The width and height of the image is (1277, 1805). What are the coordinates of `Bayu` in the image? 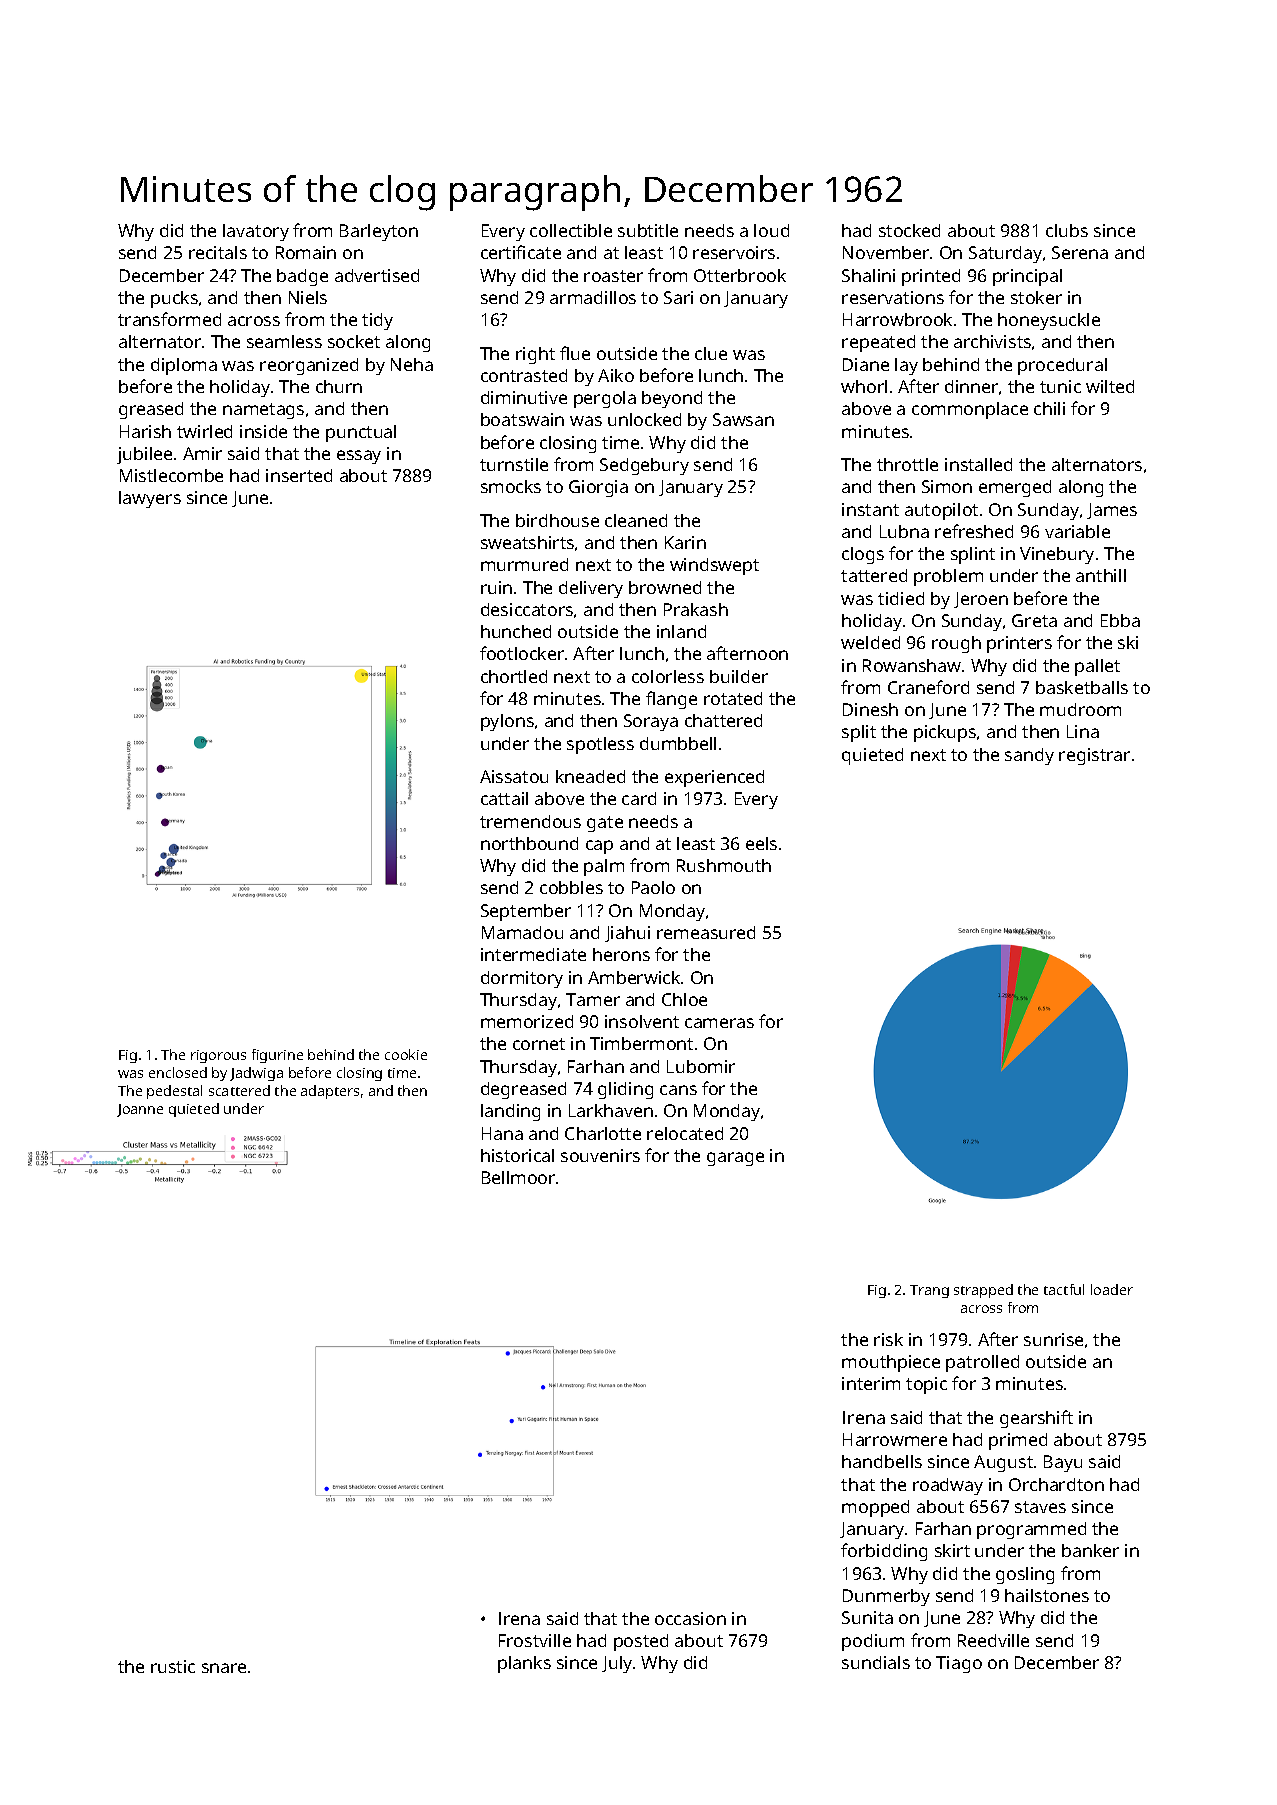 It's located at (1063, 1463).
